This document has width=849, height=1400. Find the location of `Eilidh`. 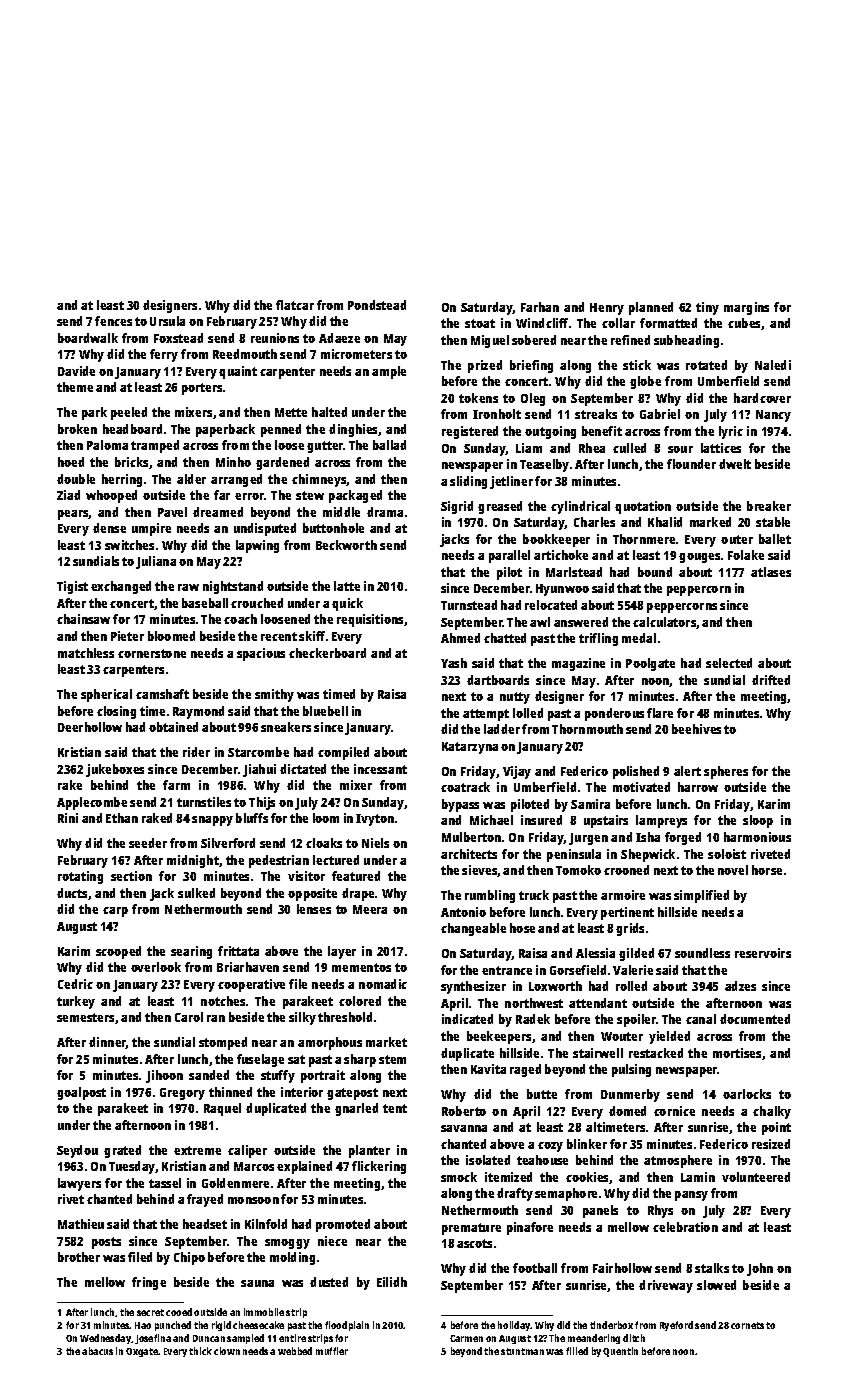

Eilidh is located at coordinates (392, 1282).
